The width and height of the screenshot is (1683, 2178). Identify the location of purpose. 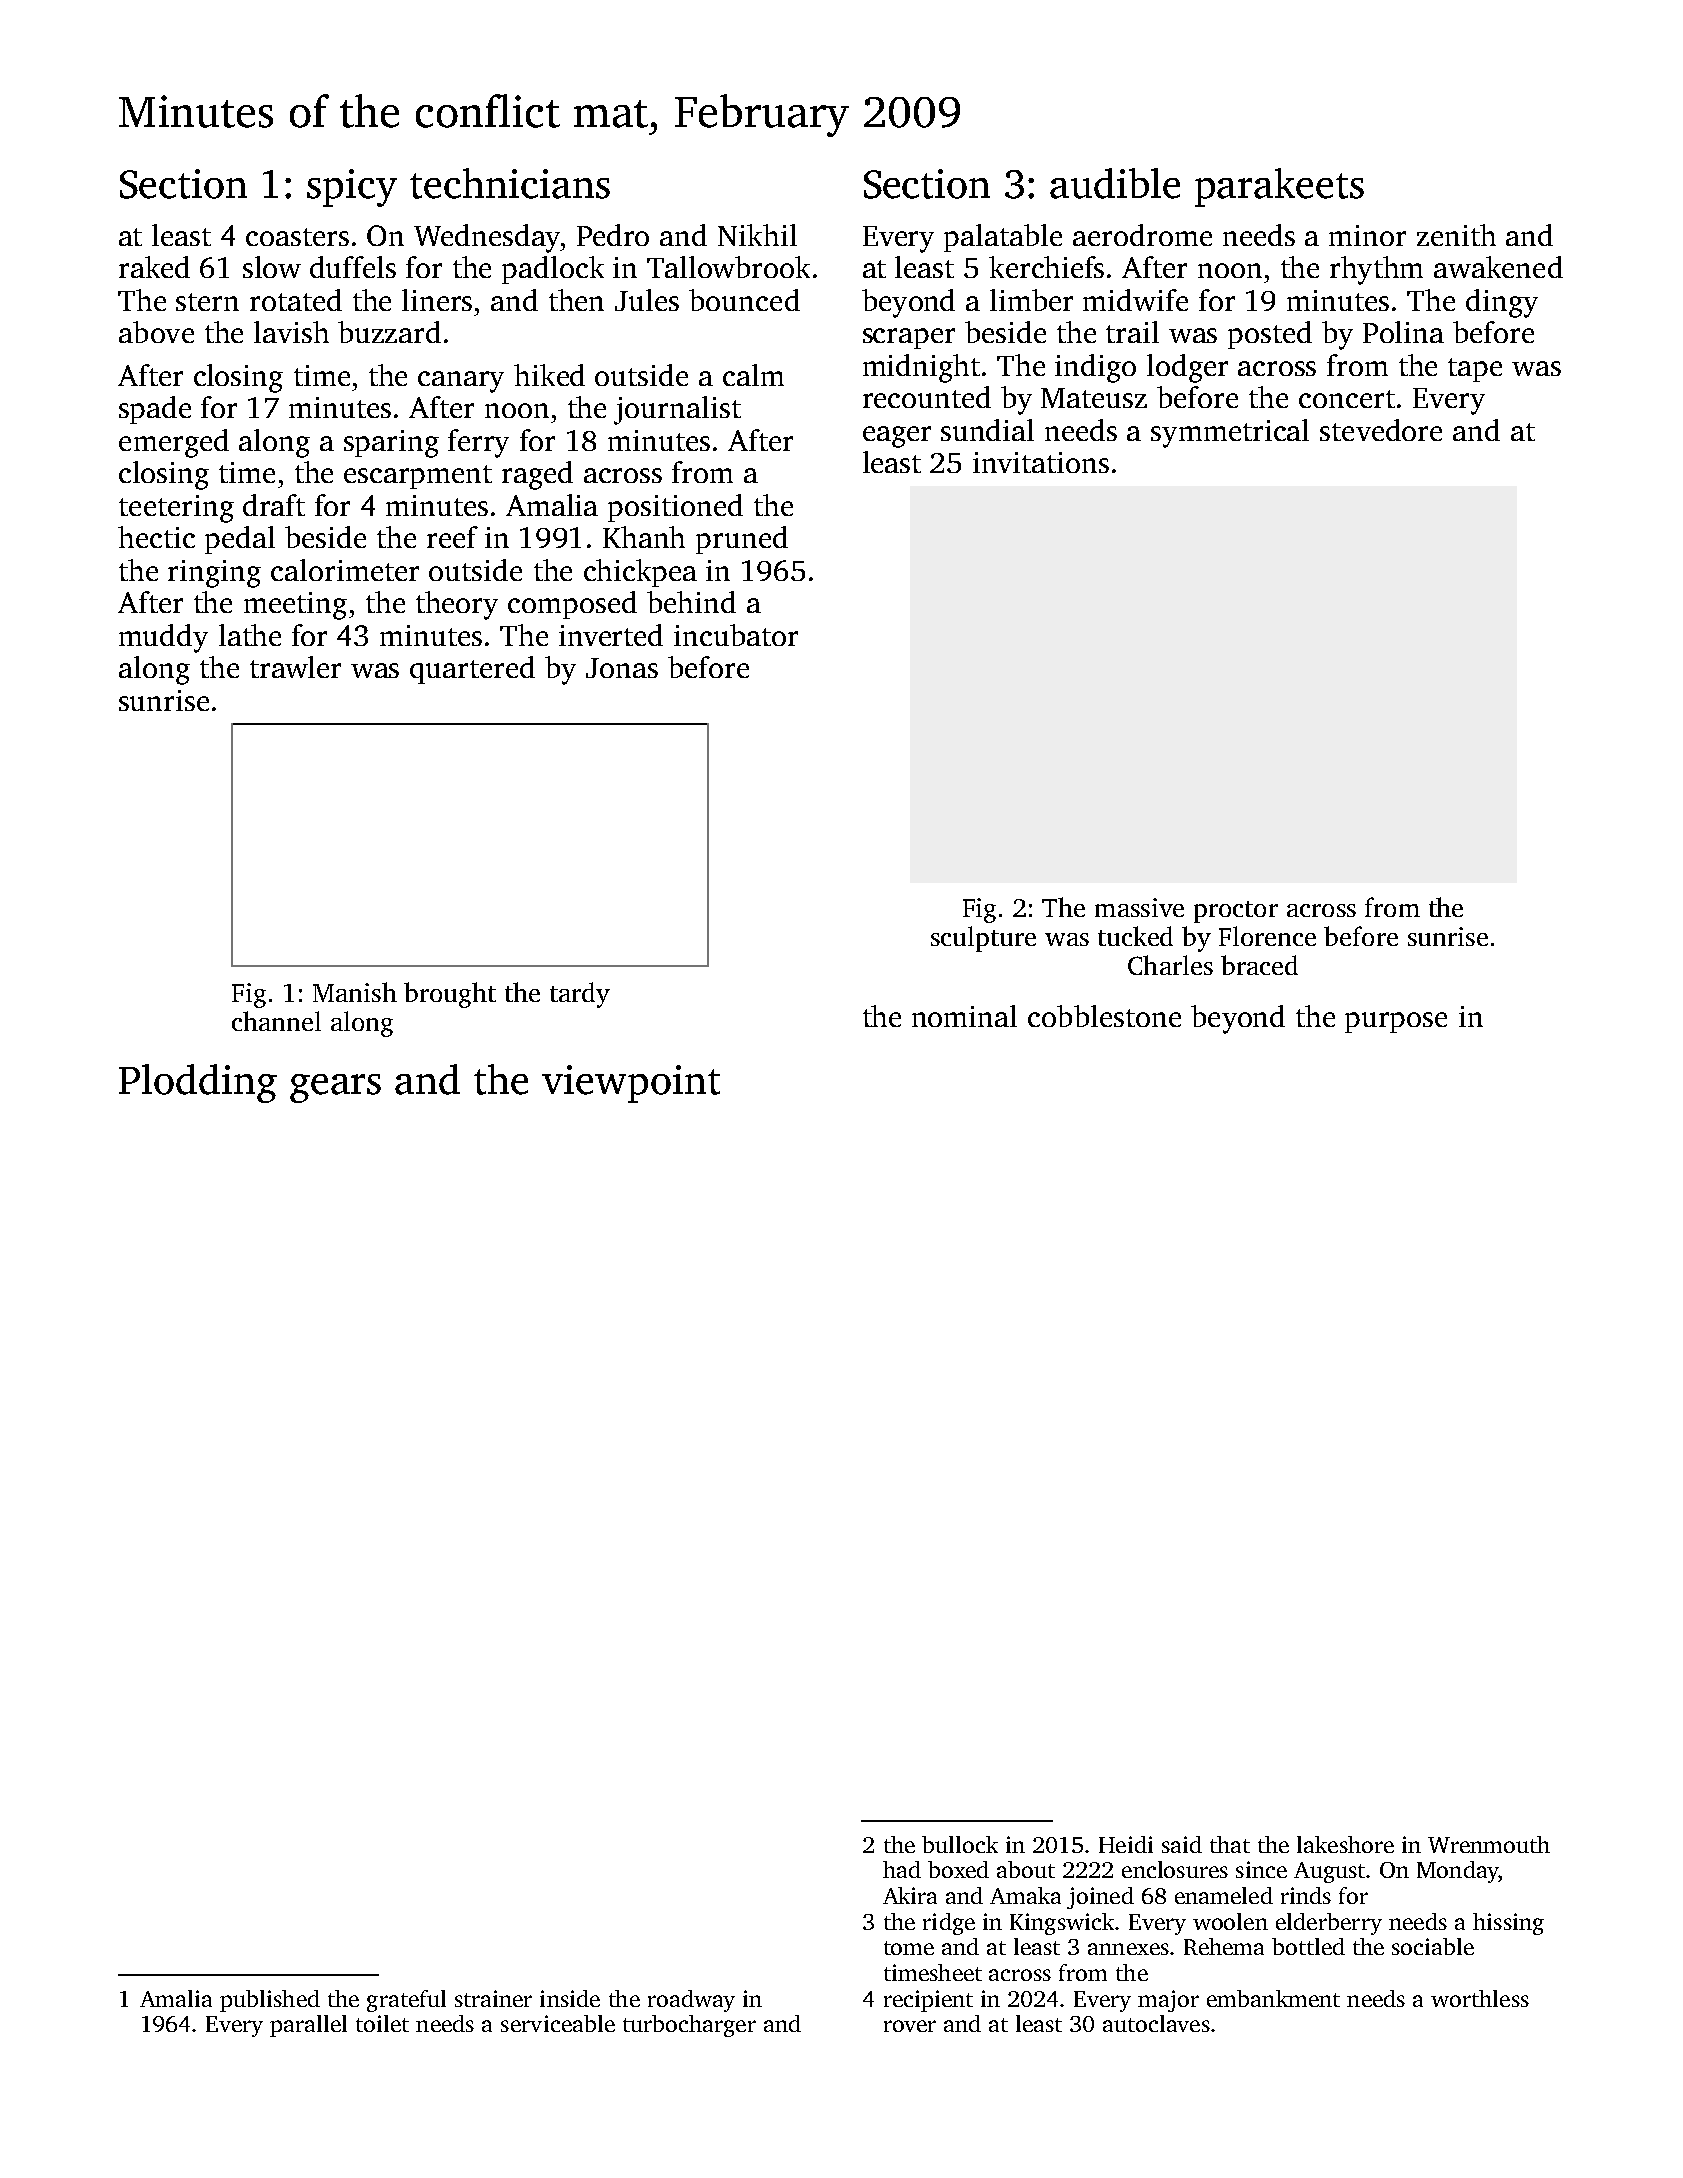
(1396, 1022).
